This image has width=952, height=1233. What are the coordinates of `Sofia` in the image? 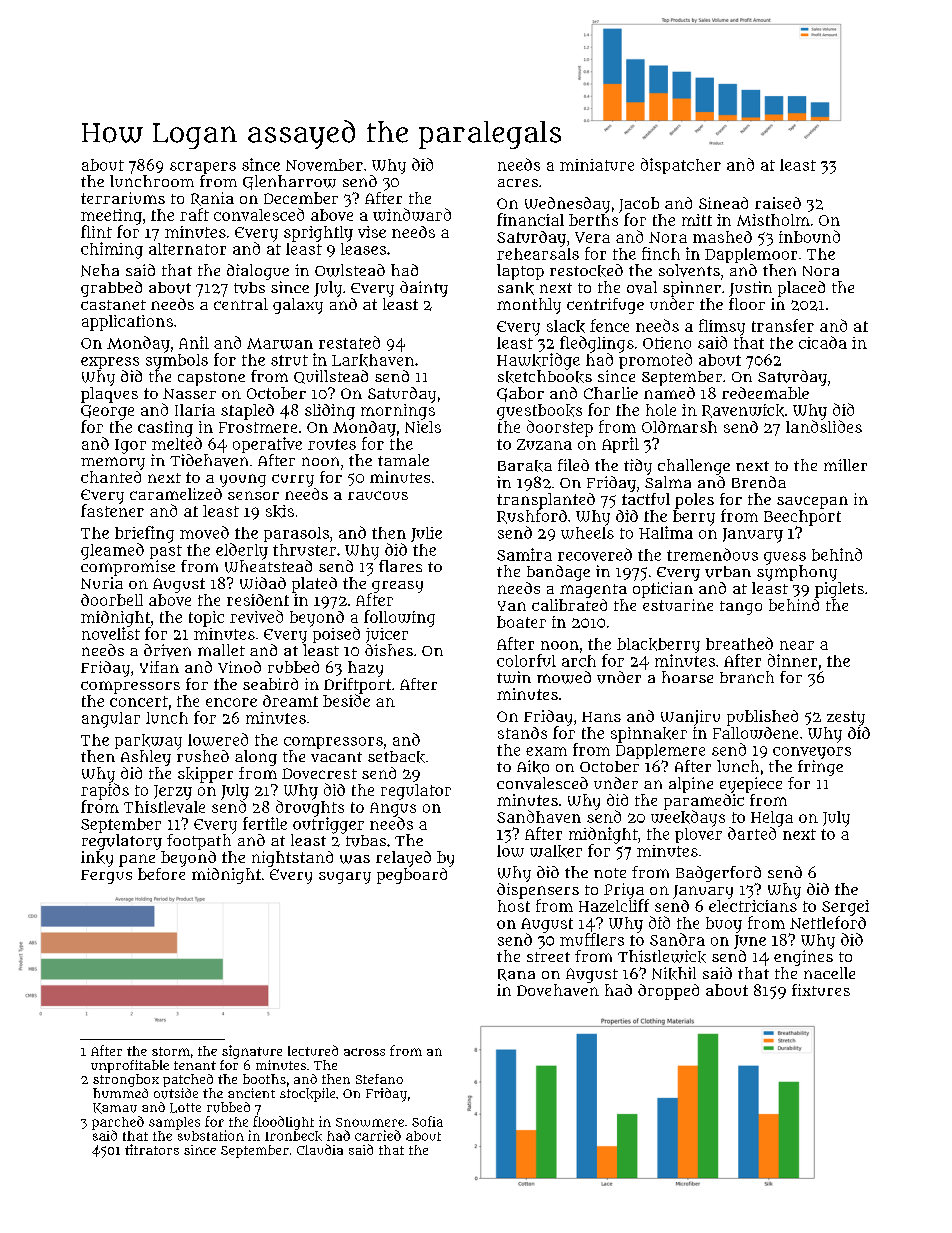 It's located at (427, 1121).
